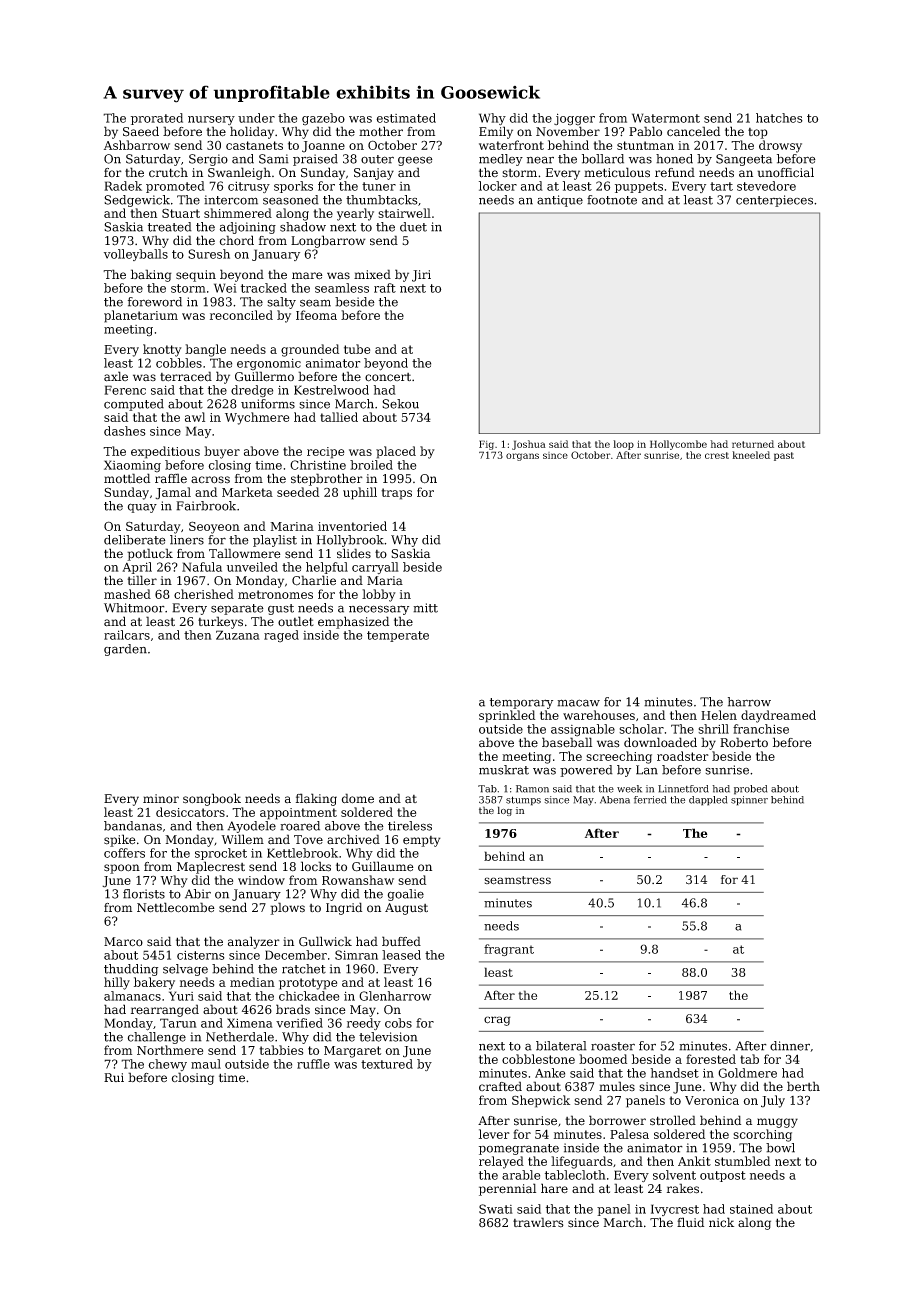  What do you see at coordinates (612, 200) in the page?
I see `footnote` at bounding box center [612, 200].
